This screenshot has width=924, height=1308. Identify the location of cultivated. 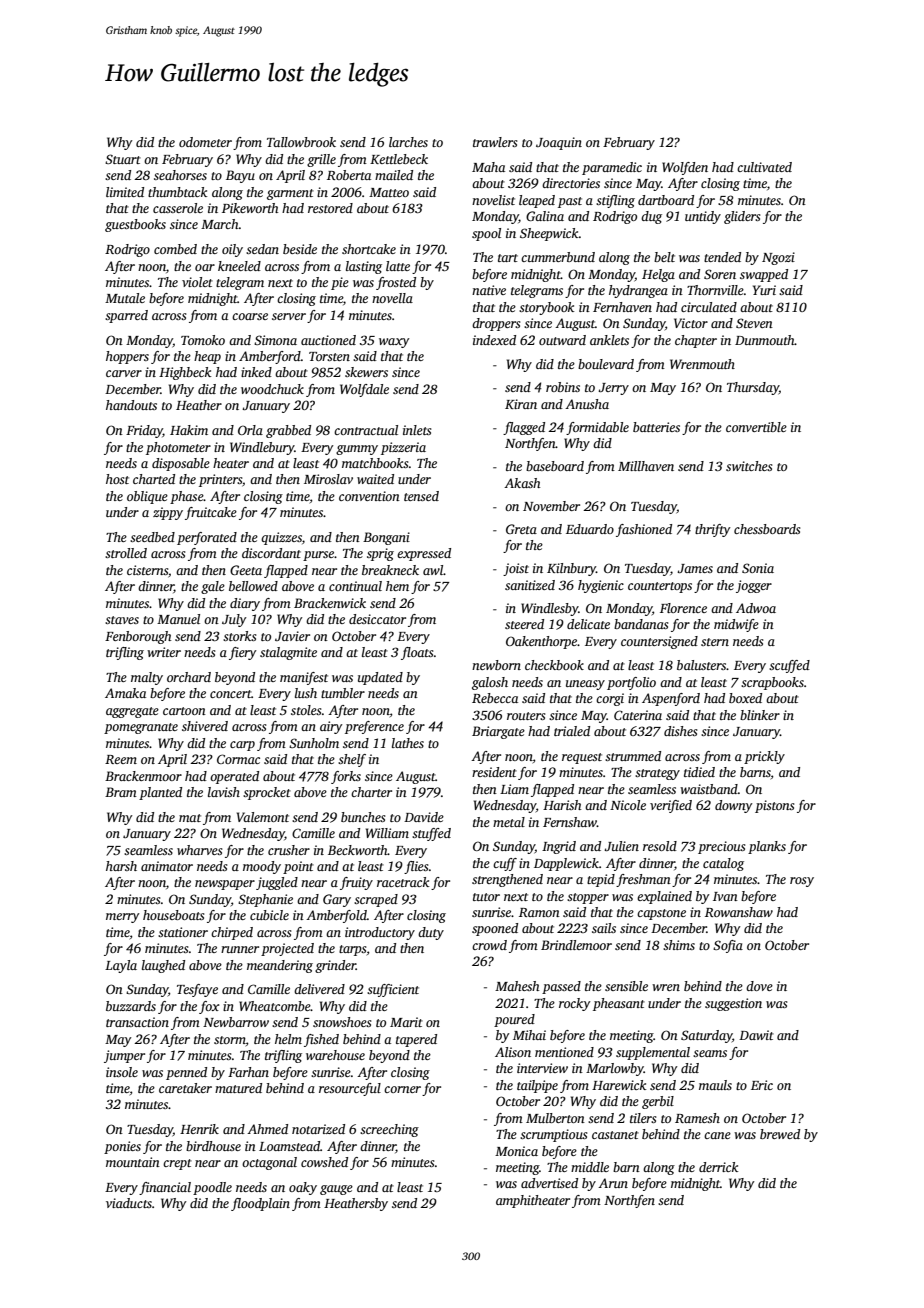
(764, 167).
